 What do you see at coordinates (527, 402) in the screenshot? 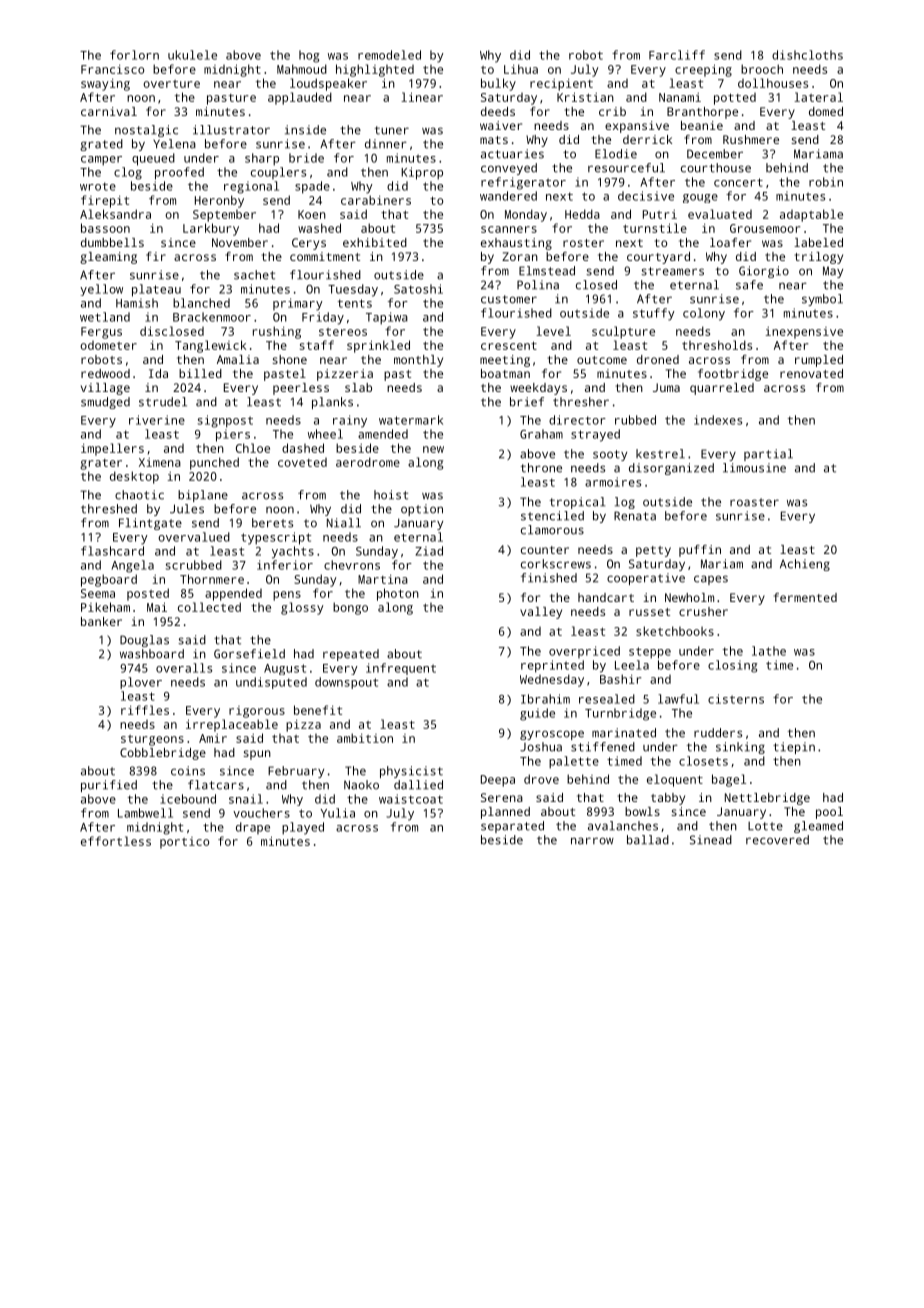
I see `brief` at bounding box center [527, 402].
